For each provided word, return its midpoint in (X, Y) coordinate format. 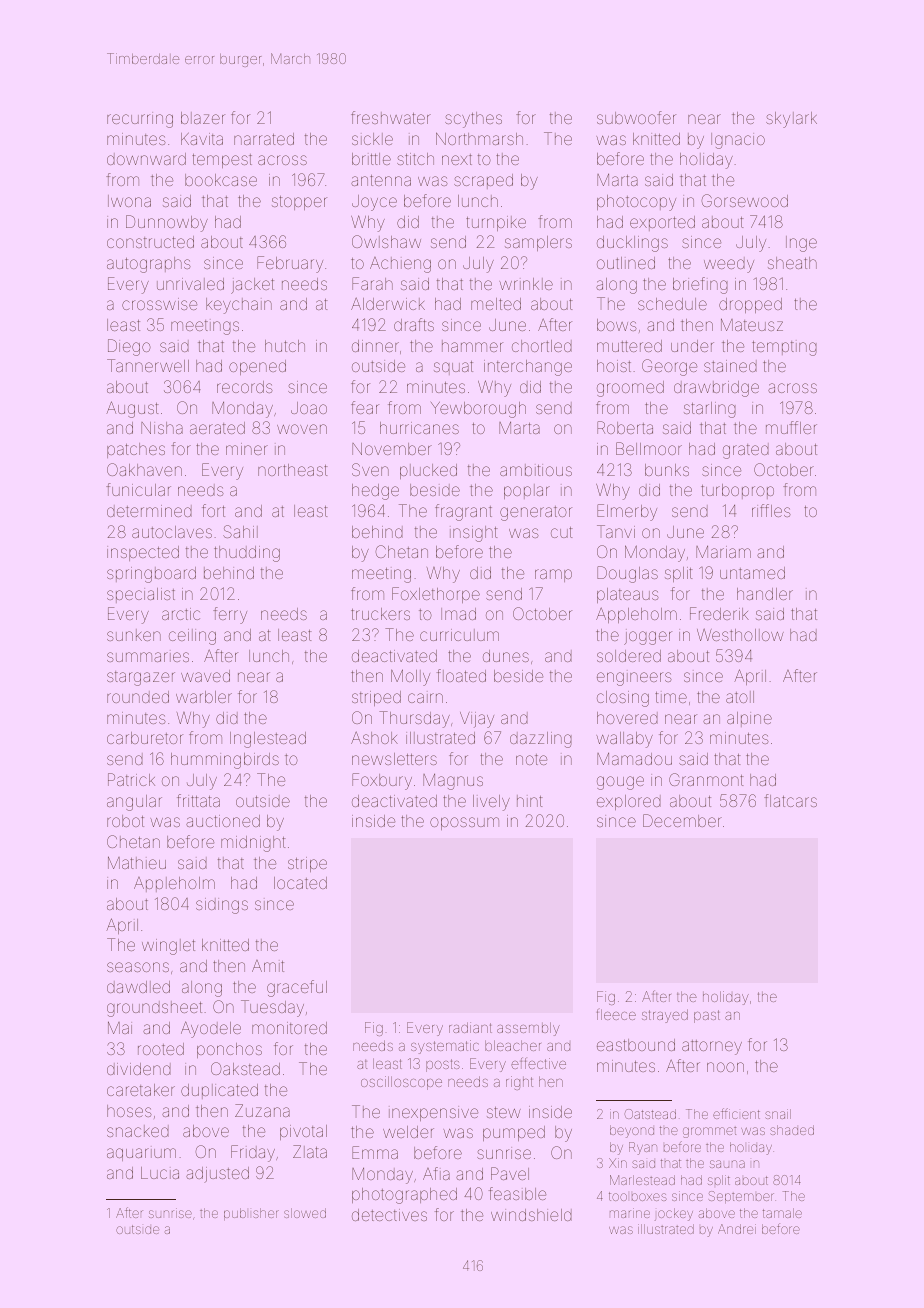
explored (629, 802)
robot (125, 821)
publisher (251, 1214)
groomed (630, 389)
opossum (464, 823)
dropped (750, 305)
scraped (483, 181)
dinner (375, 346)
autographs (149, 265)
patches (136, 450)
